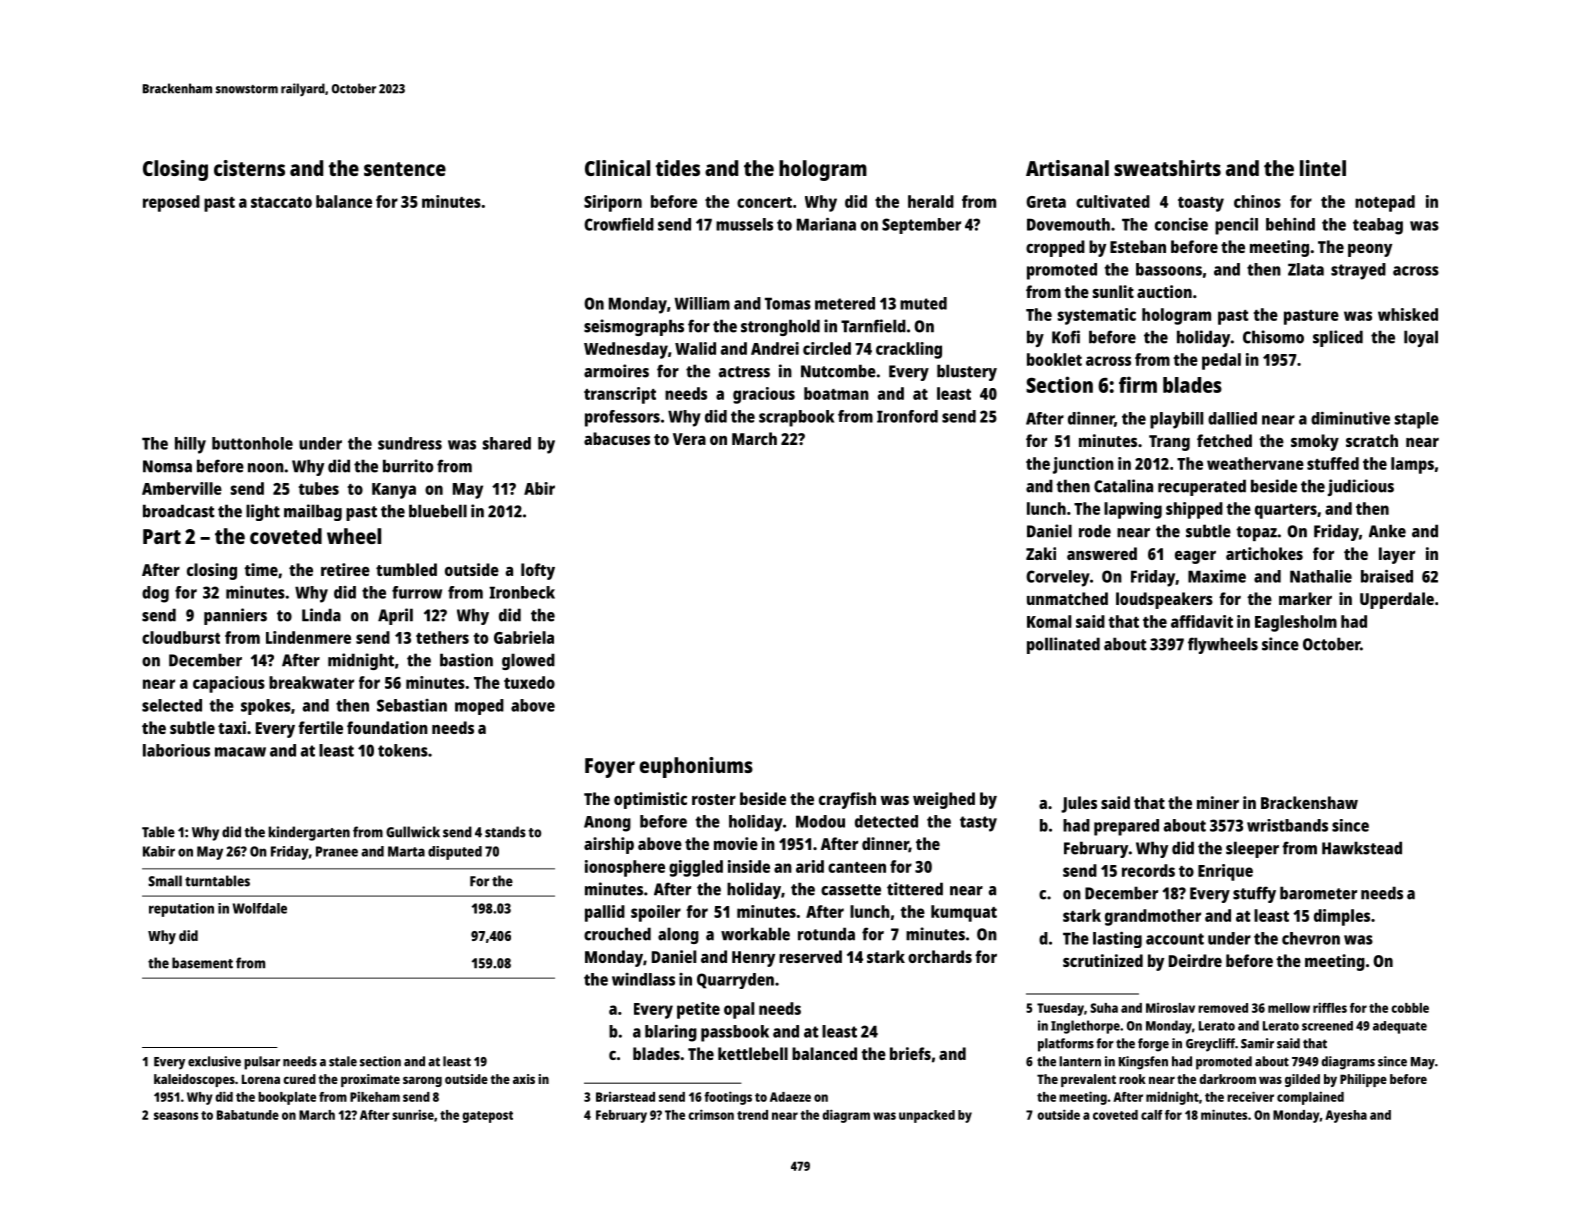  What do you see at coordinates (1346, 1116) in the image?
I see `Ayesha` at bounding box center [1346, 1116].
